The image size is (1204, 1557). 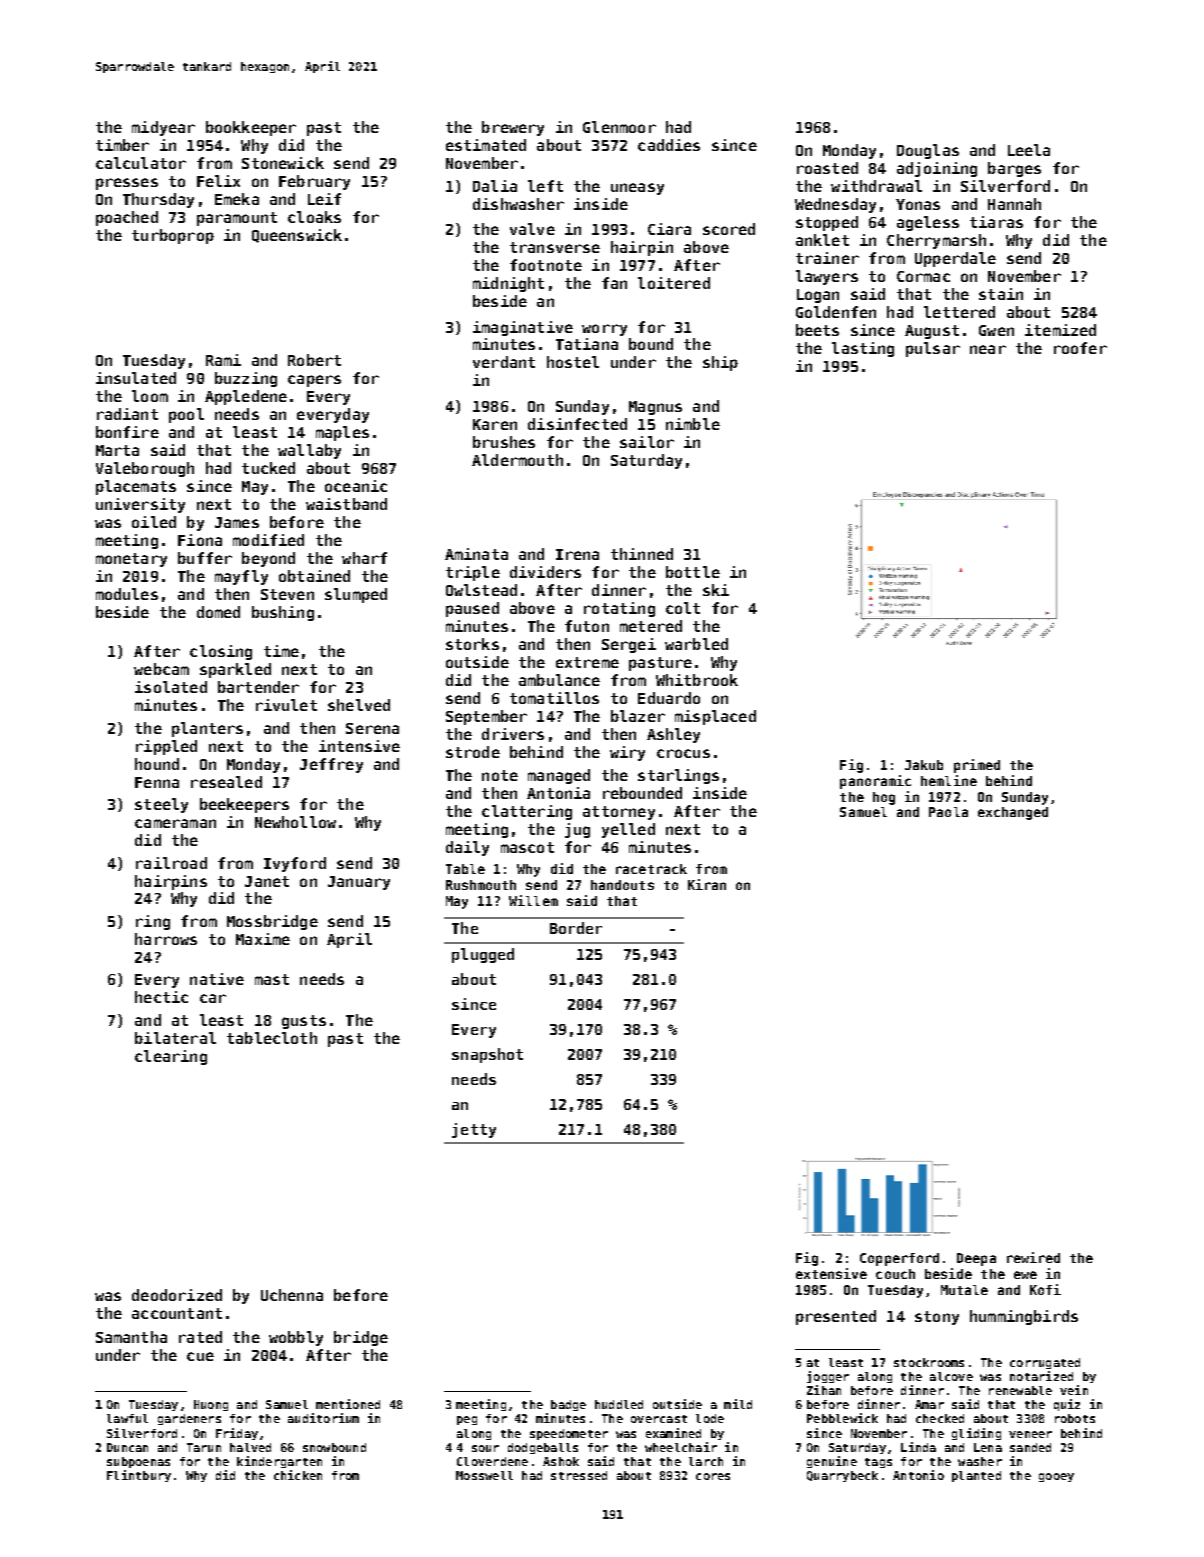 I want to click on Uchenna, so click(x=292, y=1295).
